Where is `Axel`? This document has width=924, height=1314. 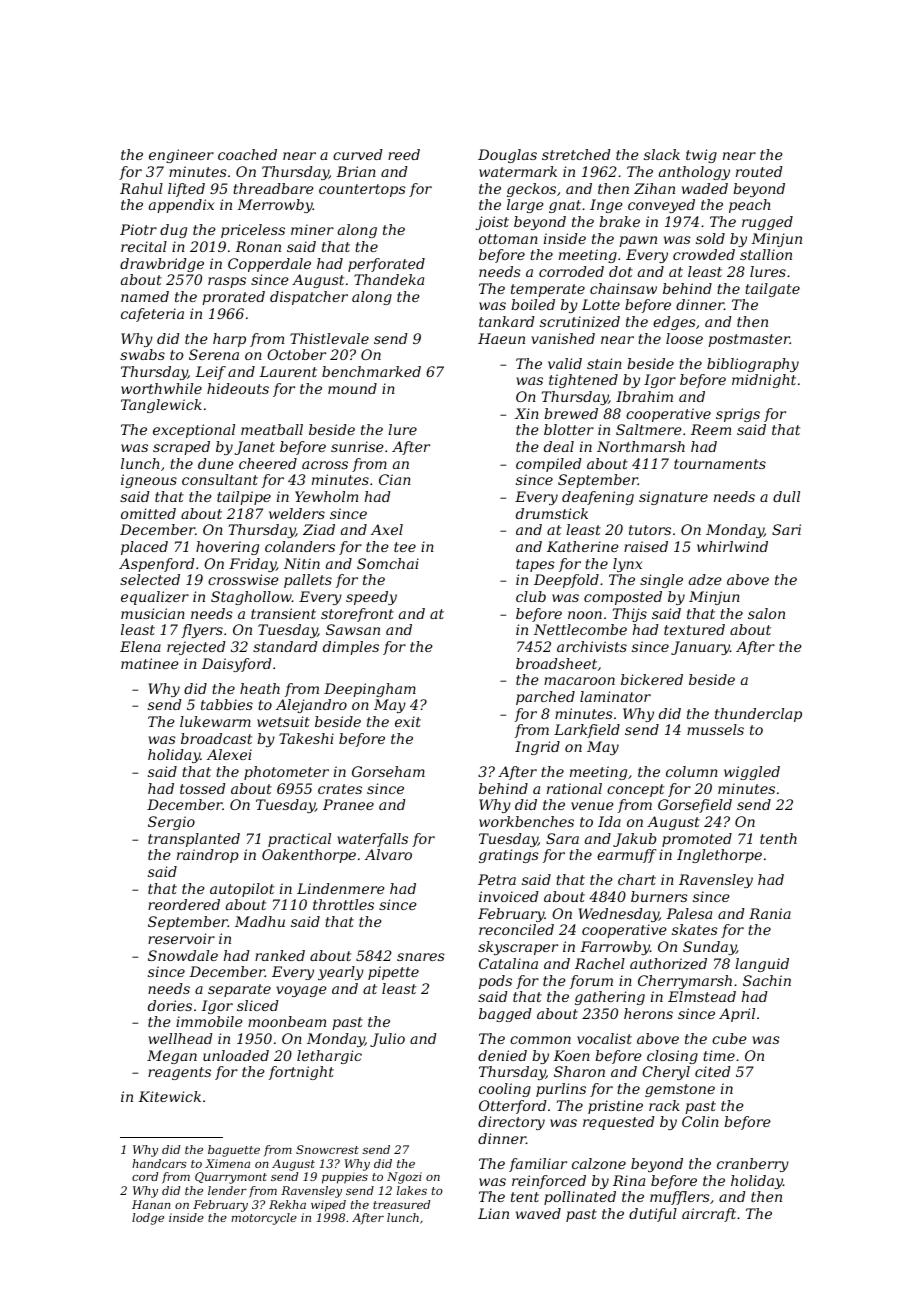
Axel is located at coordinates (387, 529).
